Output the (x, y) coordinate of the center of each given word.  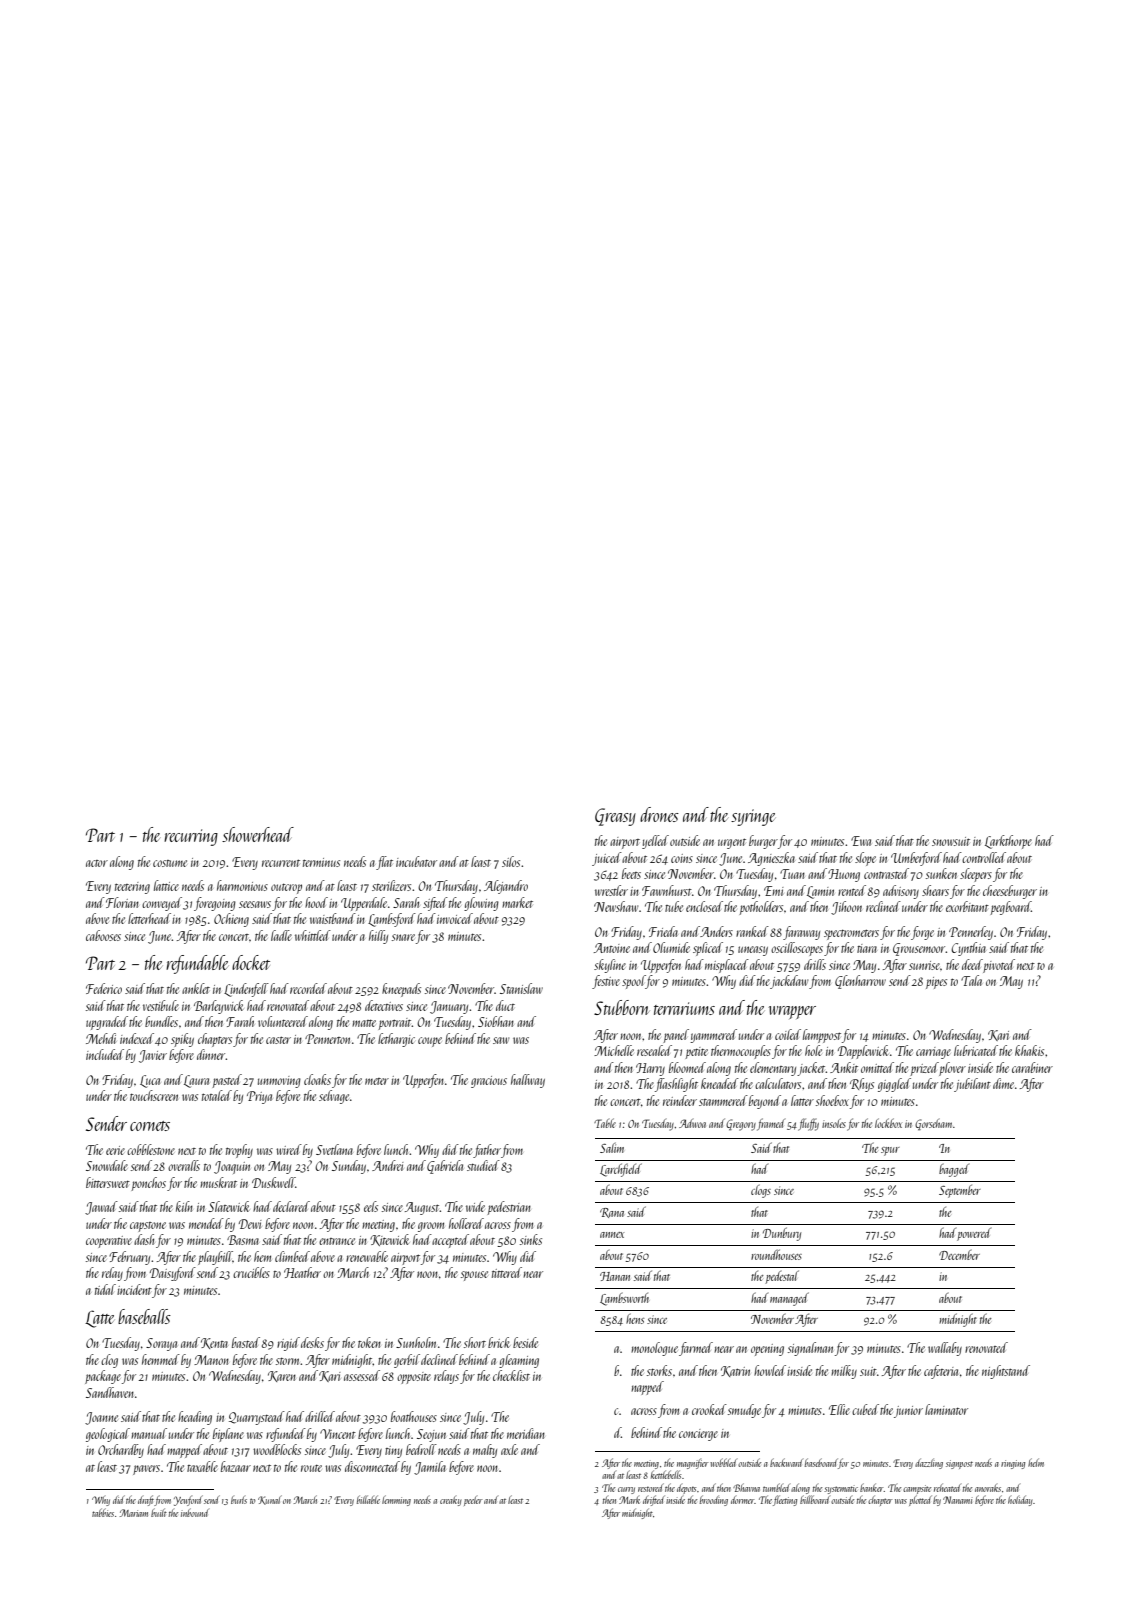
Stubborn (621, 1007)
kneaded (720, 1083)
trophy (239, 1151)
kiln (184, 1206)
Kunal (270, 1500)
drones (659, 814)
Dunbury (782, 1234)
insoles (834, 1123)
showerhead (258, 834)
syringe (753, 817)
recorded (308, 988)
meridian (526, 1433)
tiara (867, 948)
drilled (320, 1416)
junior (908, 1412)
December (959, 1255)
